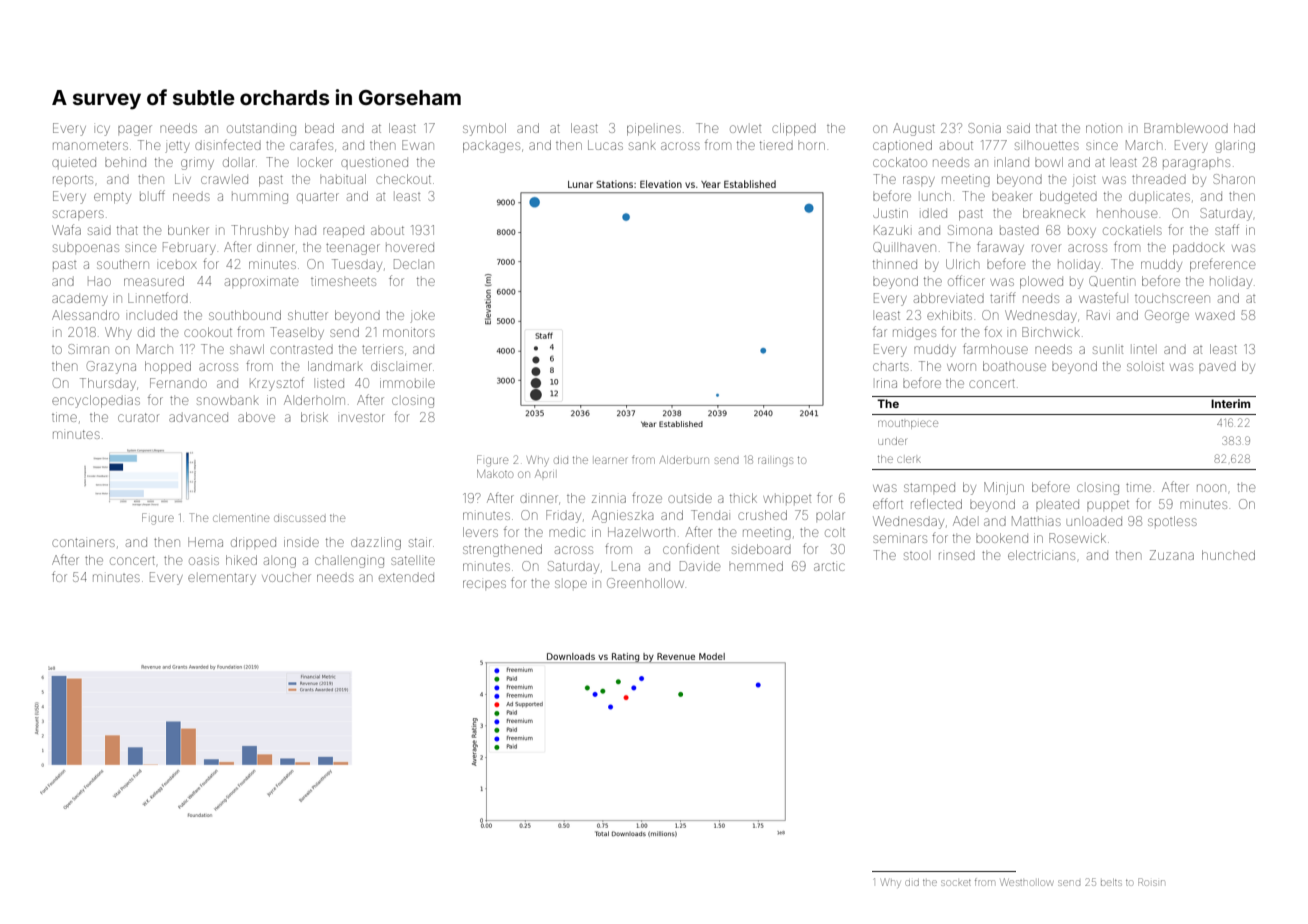 The width and height of the screenshot is (1308, 924). I want to click on Westhollow, so click(1026, 882).
